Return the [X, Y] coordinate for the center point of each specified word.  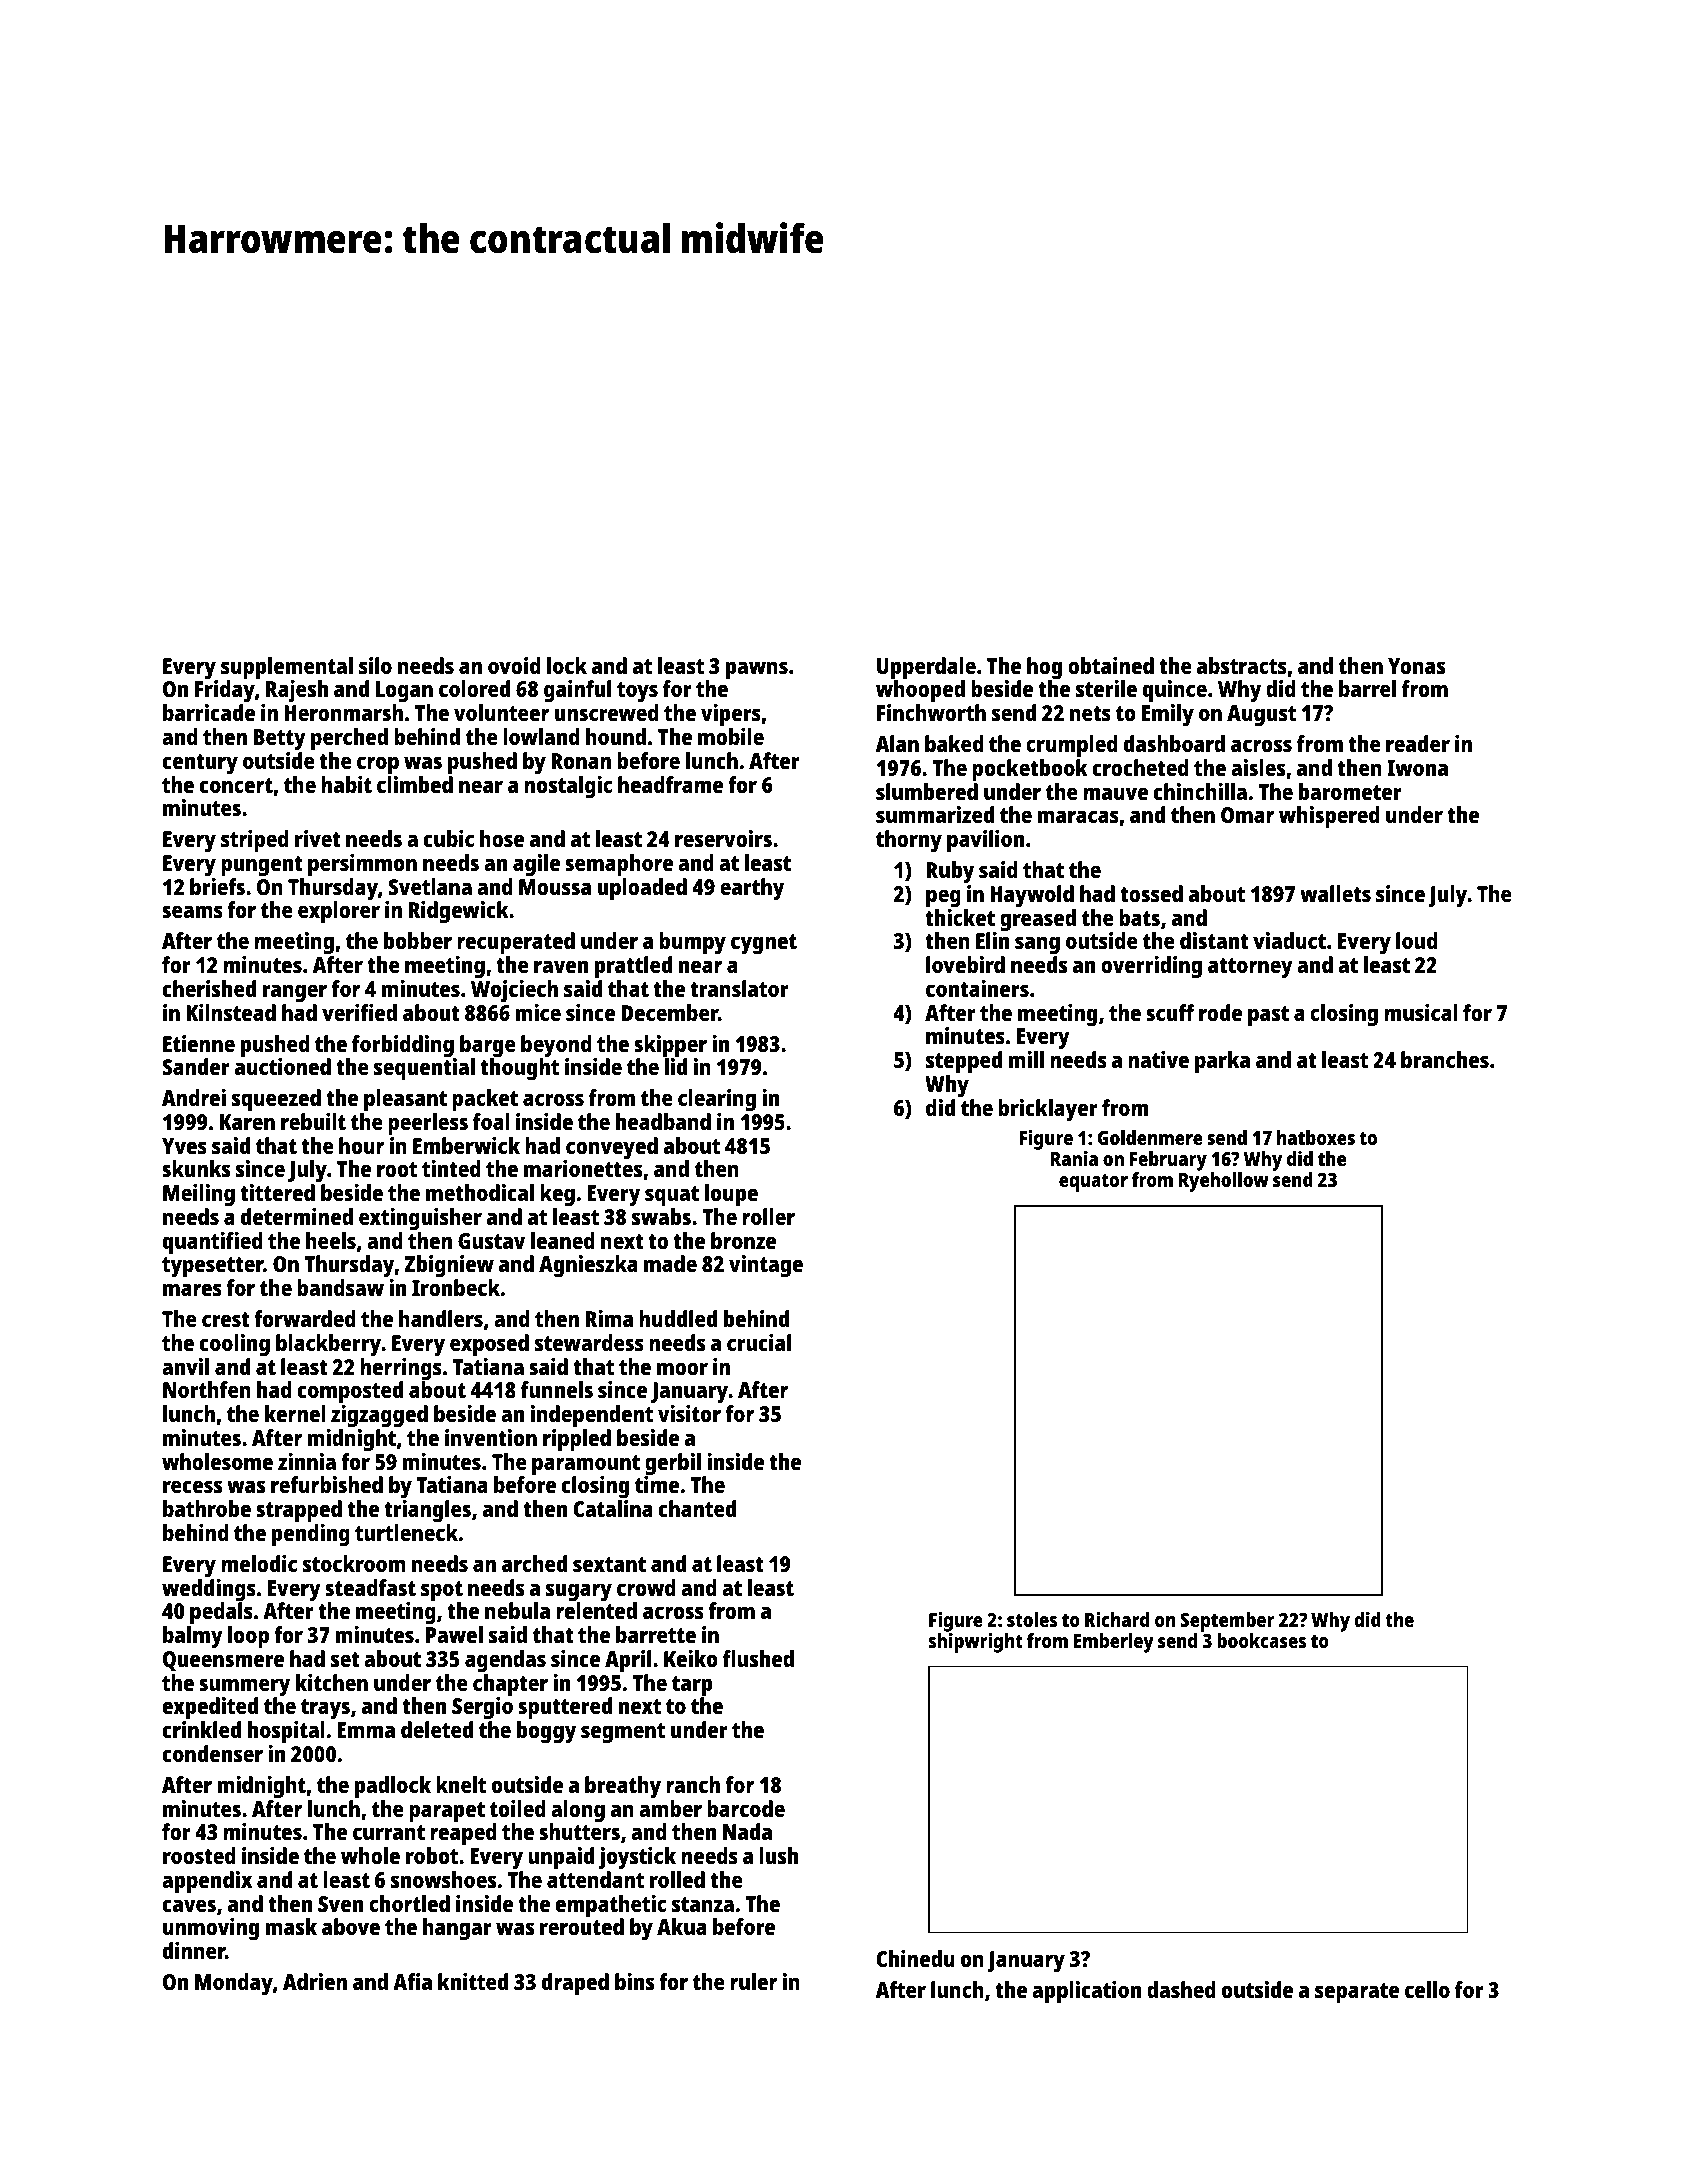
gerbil [673, 1464]
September [1227, 1622]
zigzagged [379, 1416]
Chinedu [915, 1958]
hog [1044, 668]
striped [255, 841]
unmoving [211, 1929]
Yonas [1416, 666]
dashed [1181, 1989]
